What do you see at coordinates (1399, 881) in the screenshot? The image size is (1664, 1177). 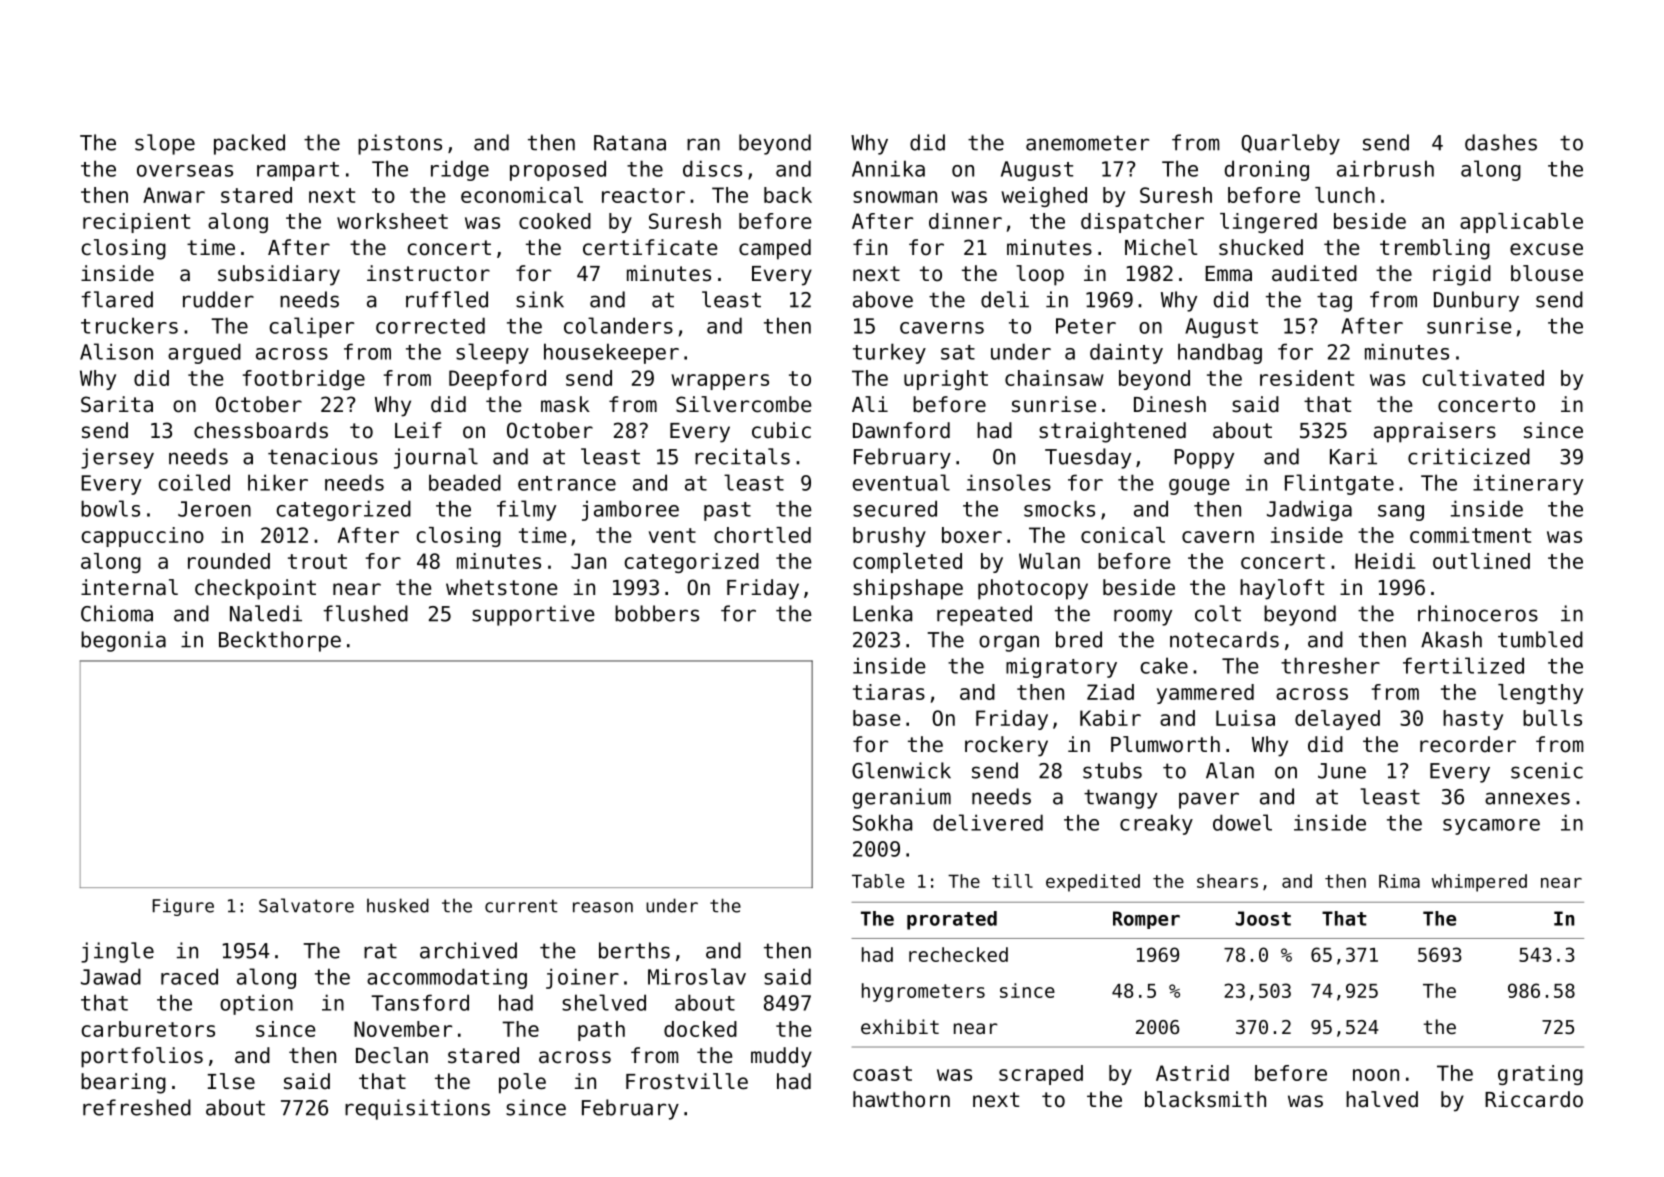 I see `Rima` at bounding box center [1399, 881].
